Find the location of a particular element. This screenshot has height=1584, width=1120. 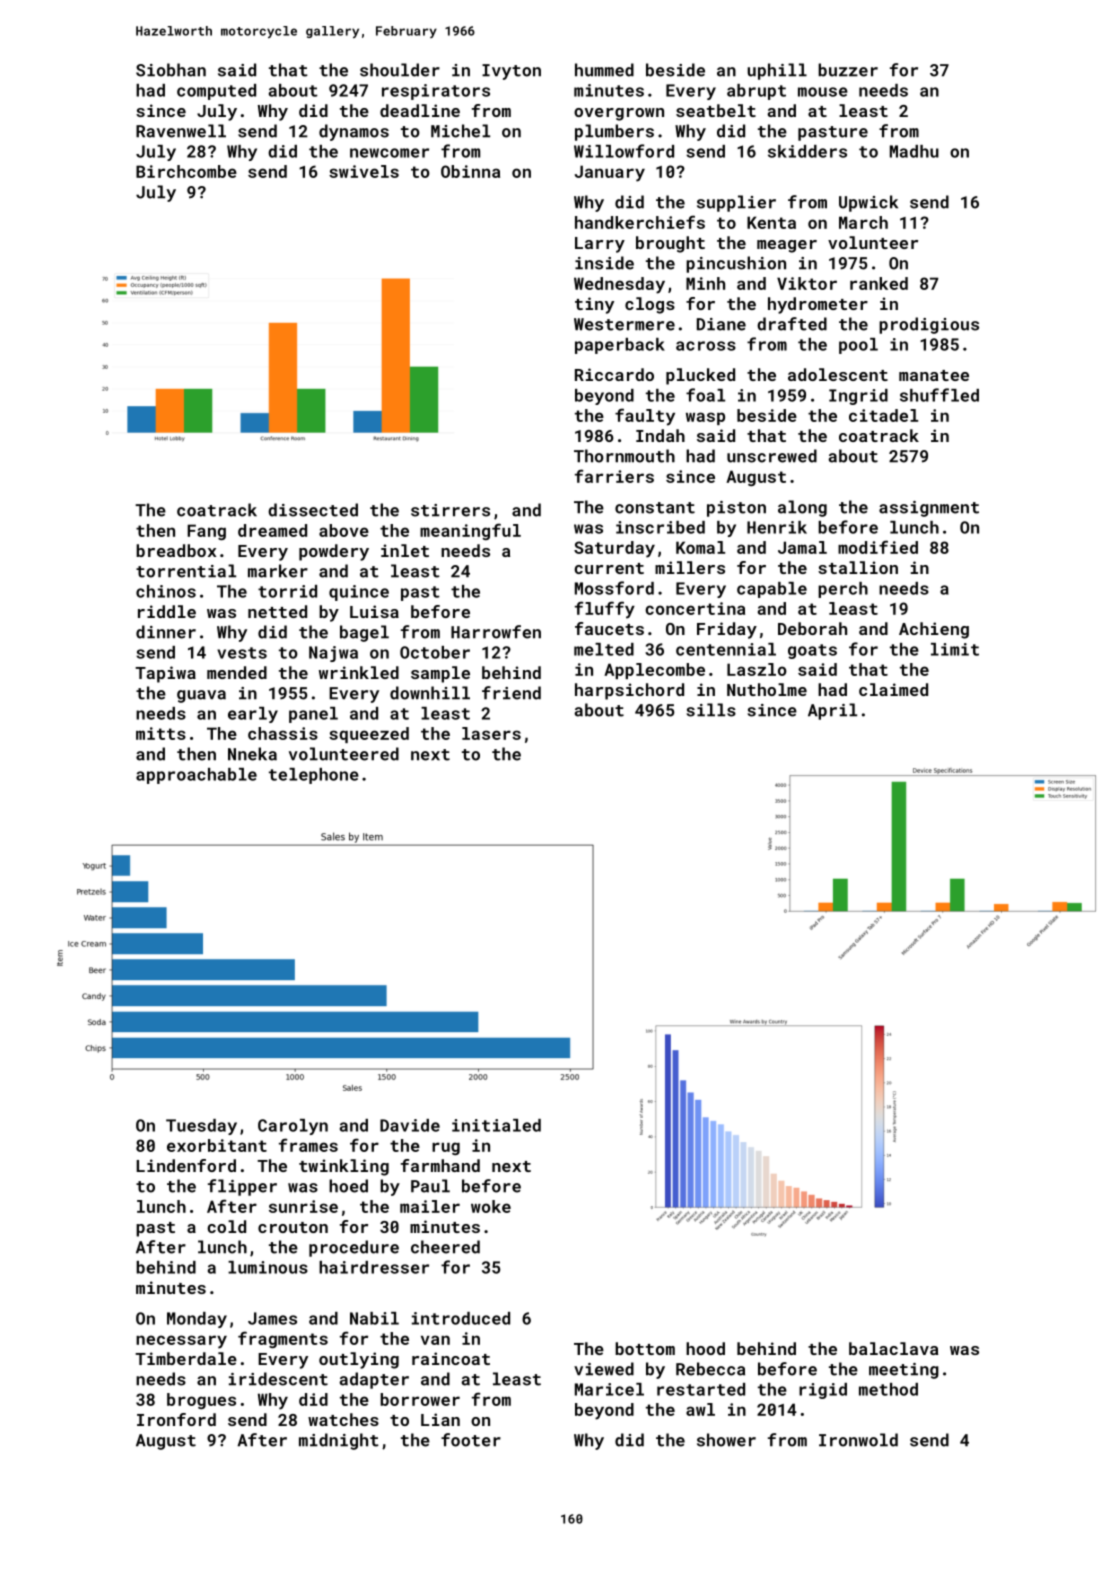

Carolyn is located at coordinates (293, 1127).
